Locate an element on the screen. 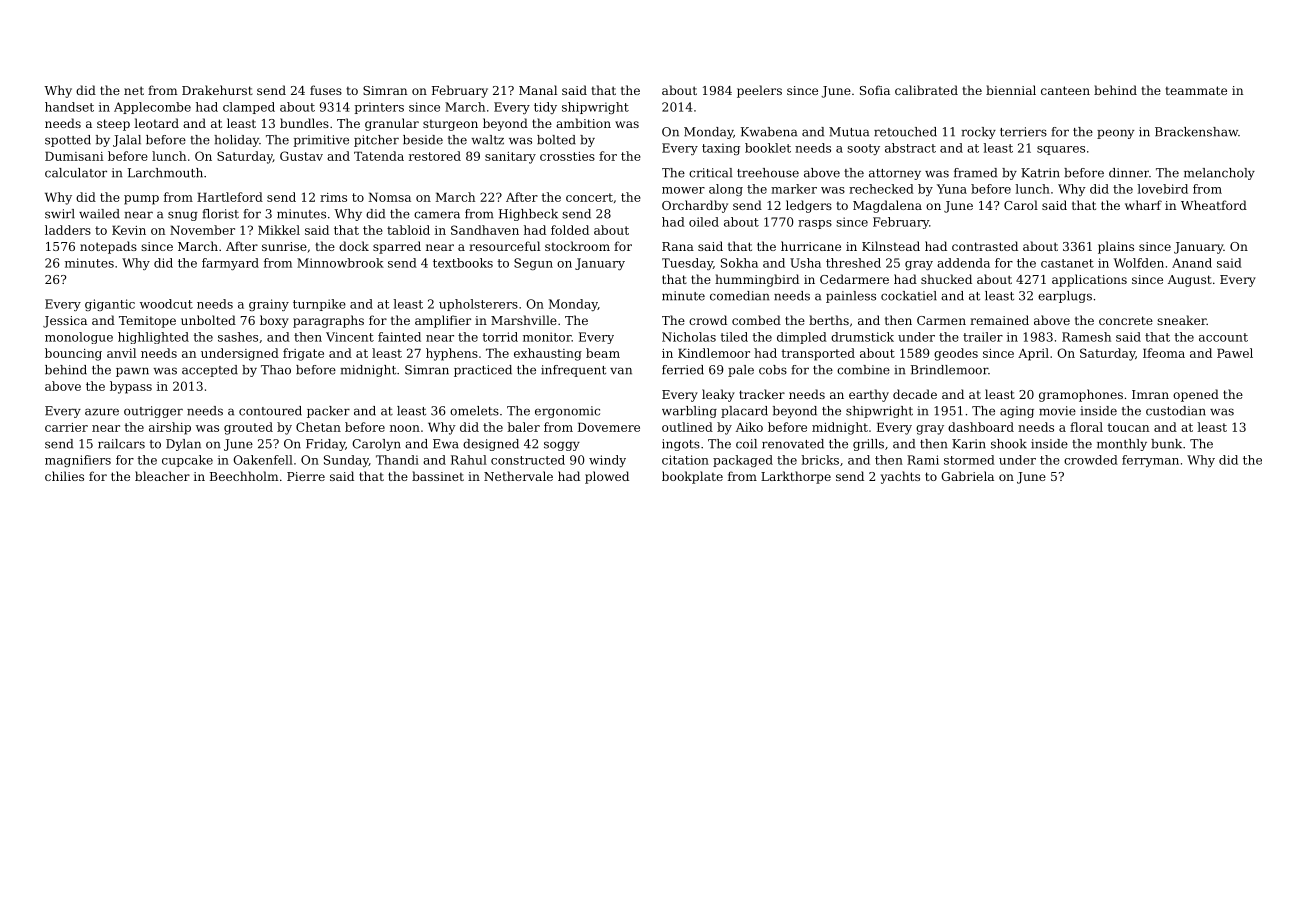 Image resolution: width=1308 pixels, height=924 pixels. peelers is located at coordinates (759, 91).
